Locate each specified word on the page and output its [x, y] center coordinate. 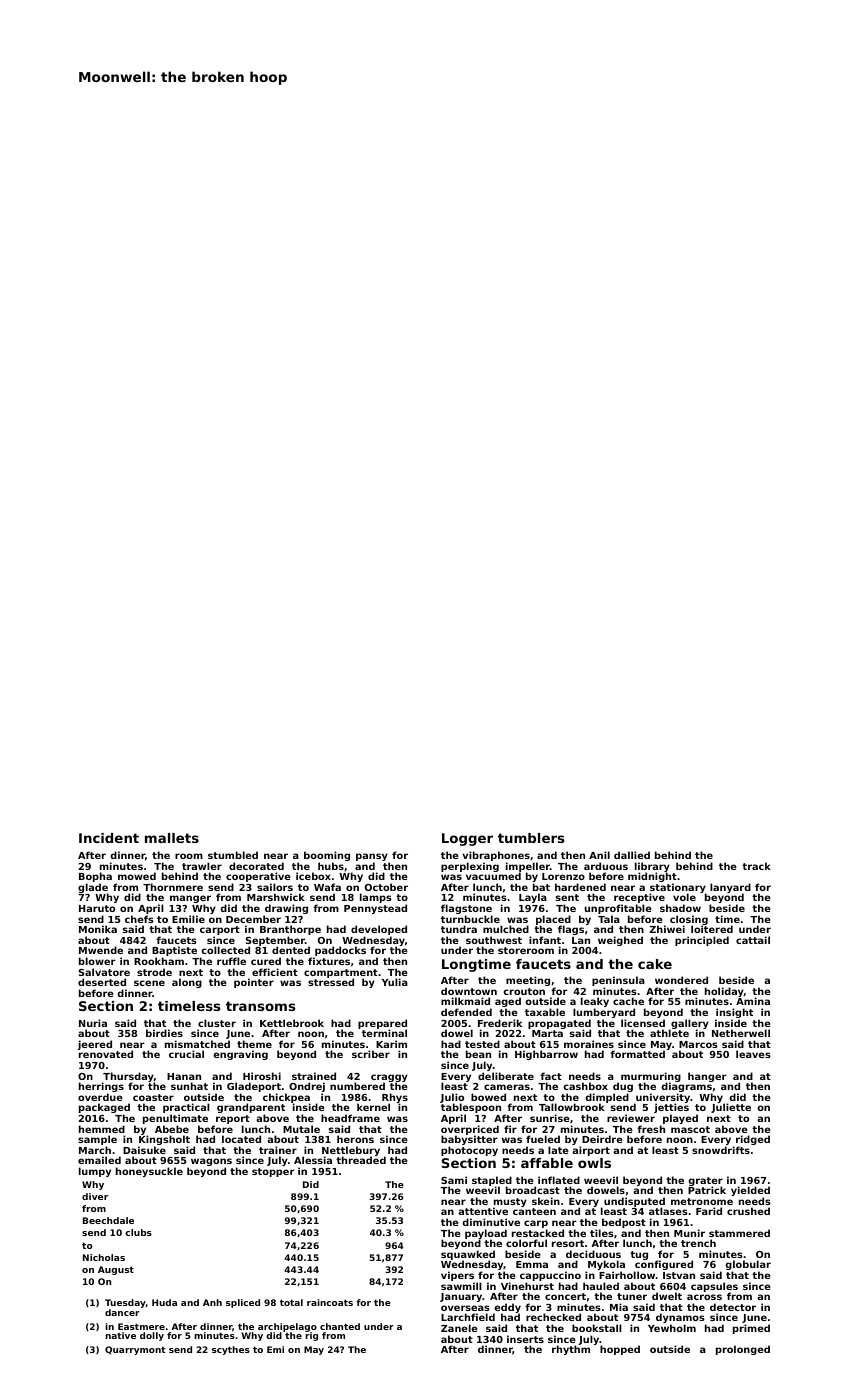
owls [594, 1163]
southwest [494, 940]
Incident [109, 838]
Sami [454, 1180]
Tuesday [125, 1303]
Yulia [395, 982]
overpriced [470, 1130]
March [95, 1150]
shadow [680, 908]
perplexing [470, 867]
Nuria [93, 1023]
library [652, 867]
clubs [138, 1232]
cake [655, 964]
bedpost [624, 1223]
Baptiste [174, 951]
